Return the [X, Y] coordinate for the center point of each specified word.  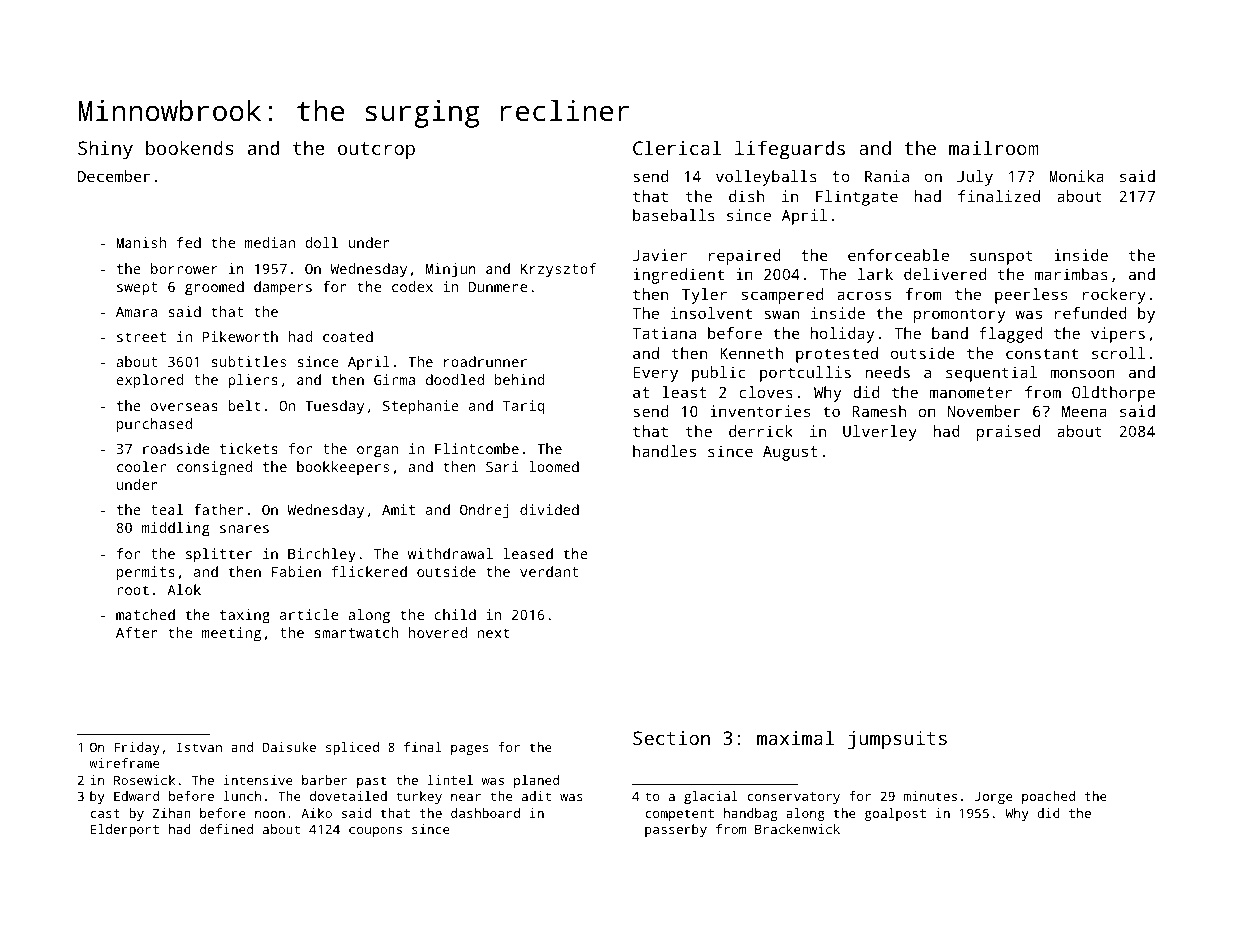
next [493, 633]
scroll [1118, 353]
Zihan [172, 813]
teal [167, 509]
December [114, 176]
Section [671, 738]
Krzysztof [558, 270]
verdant [549, 571]
